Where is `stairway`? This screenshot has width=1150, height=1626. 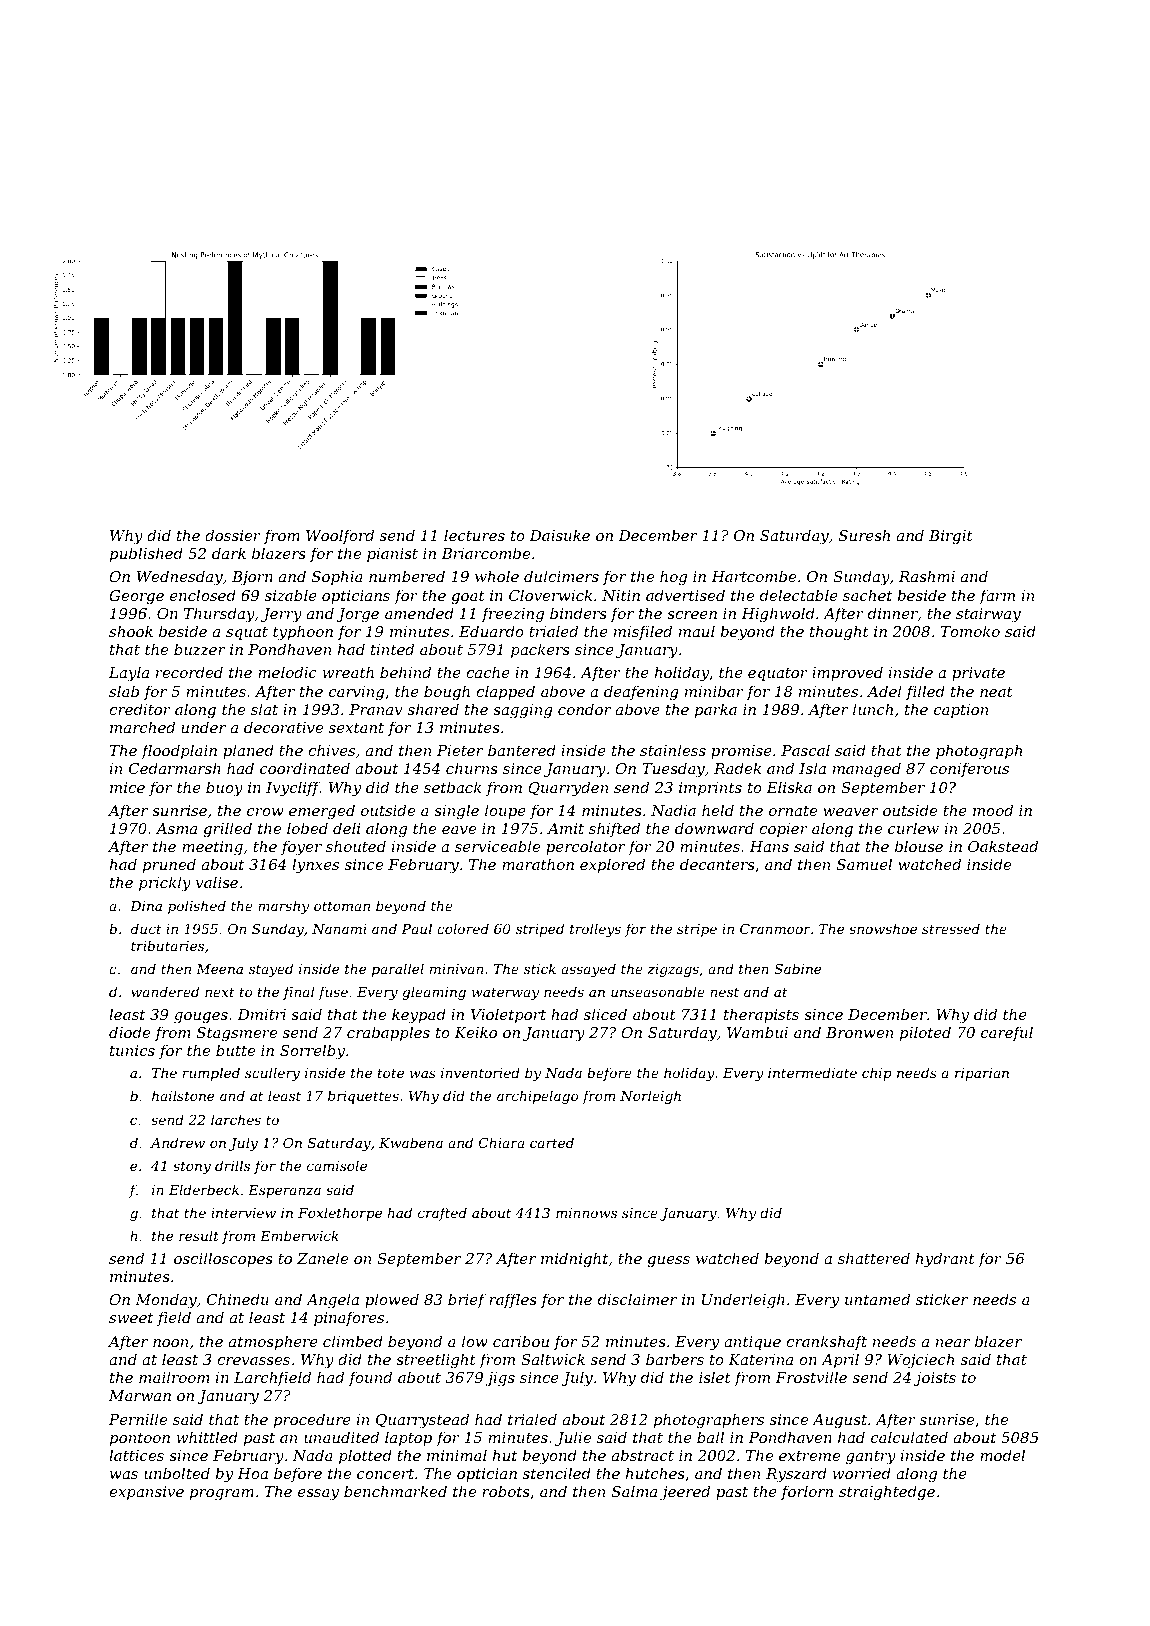 stairway is located at coordinates (988, 615).
